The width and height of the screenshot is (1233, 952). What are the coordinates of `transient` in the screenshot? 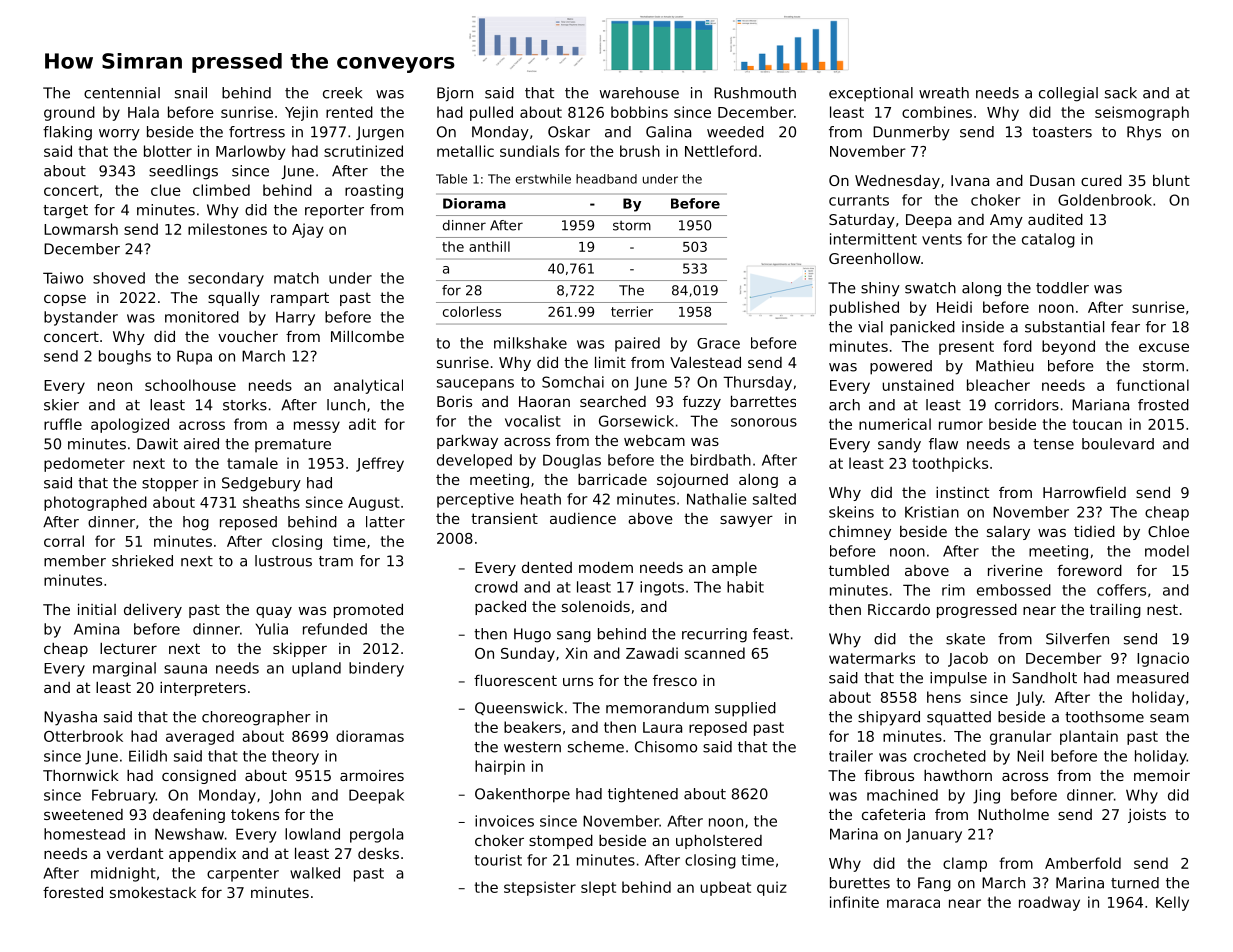 It's located at (504, 518).
